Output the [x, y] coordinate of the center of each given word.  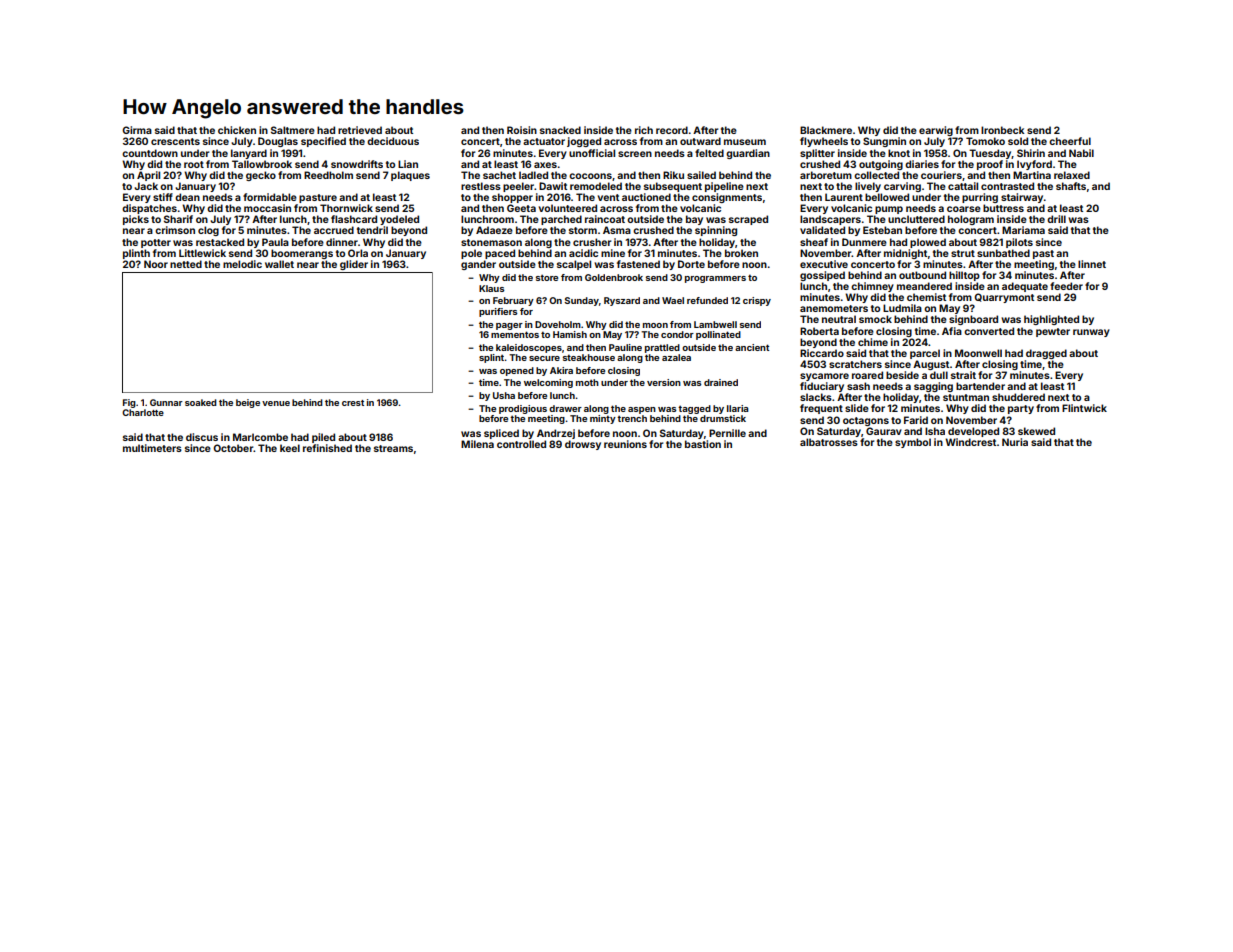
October [233, 448]
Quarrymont [1004, 298]
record [672, 130]
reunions [625, 444]
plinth [136, 254]
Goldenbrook [614, 277]
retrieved [360, 130]
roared [867, 375]
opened [517, 371]
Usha [504, 395]
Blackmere [826, 130]
